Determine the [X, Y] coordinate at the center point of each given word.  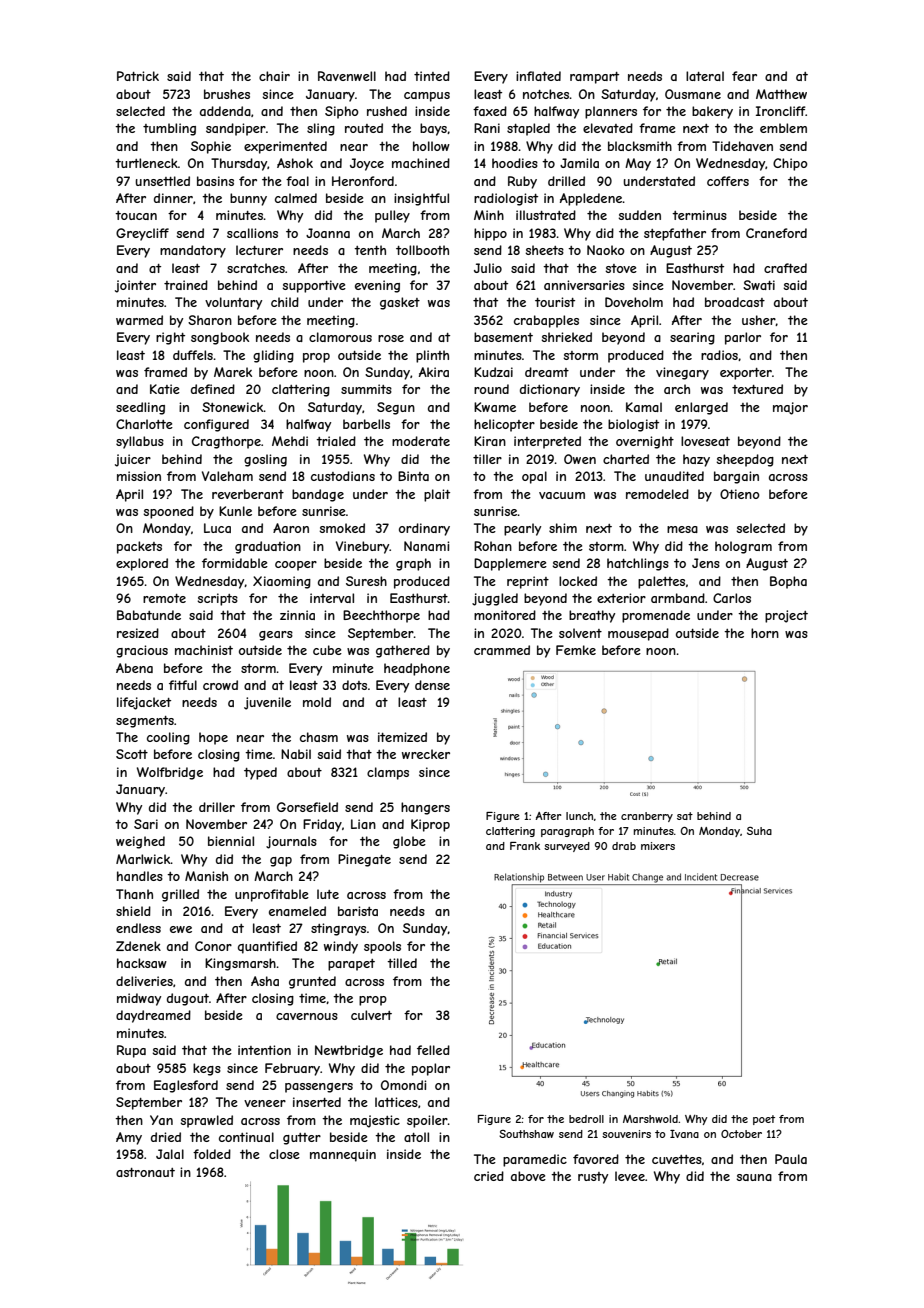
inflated [538, 76]
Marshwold [650, 1119]
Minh [489, 215]
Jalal [170, 1154]
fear [744, 76]
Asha [265, 981]
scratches [256, 268]
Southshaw [526, 1134]
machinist [204, 650]
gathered [403, 651]
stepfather [675, 234]
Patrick [138, 76]
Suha [759, 831]
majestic [375, 1121]
